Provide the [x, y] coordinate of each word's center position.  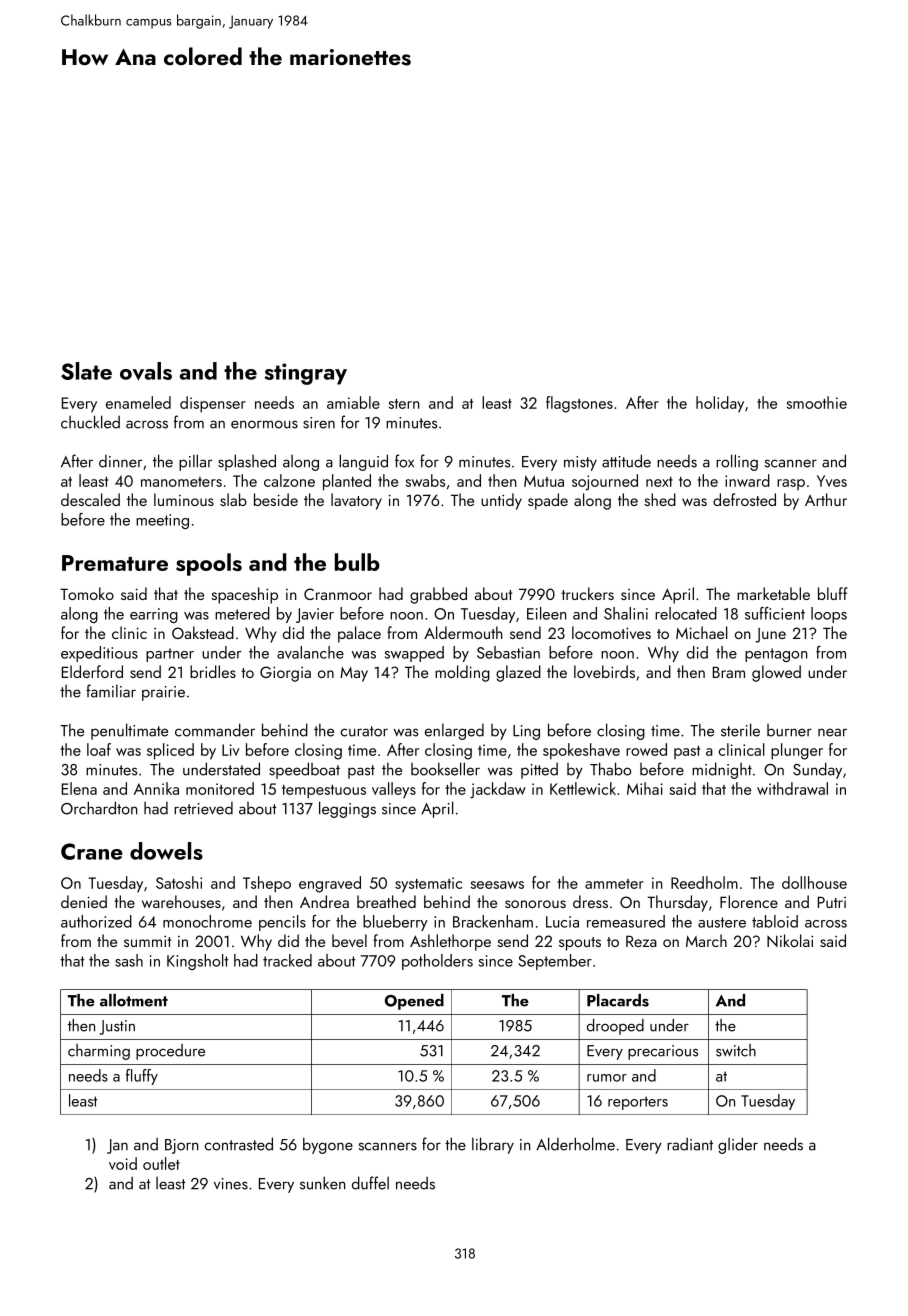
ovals [146, 371]
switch [736, 1050]
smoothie [817, 402]
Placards [618, 1000]
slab [233, 499]
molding [462, 673]
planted [347, 482]
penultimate [129, 731]
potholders [437, 962]
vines [231, 1184]
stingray [306, 374]
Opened [414, 1002]
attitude [626, 461]
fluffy [142, 1077]
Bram [729, 672]
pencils [282, 923]
